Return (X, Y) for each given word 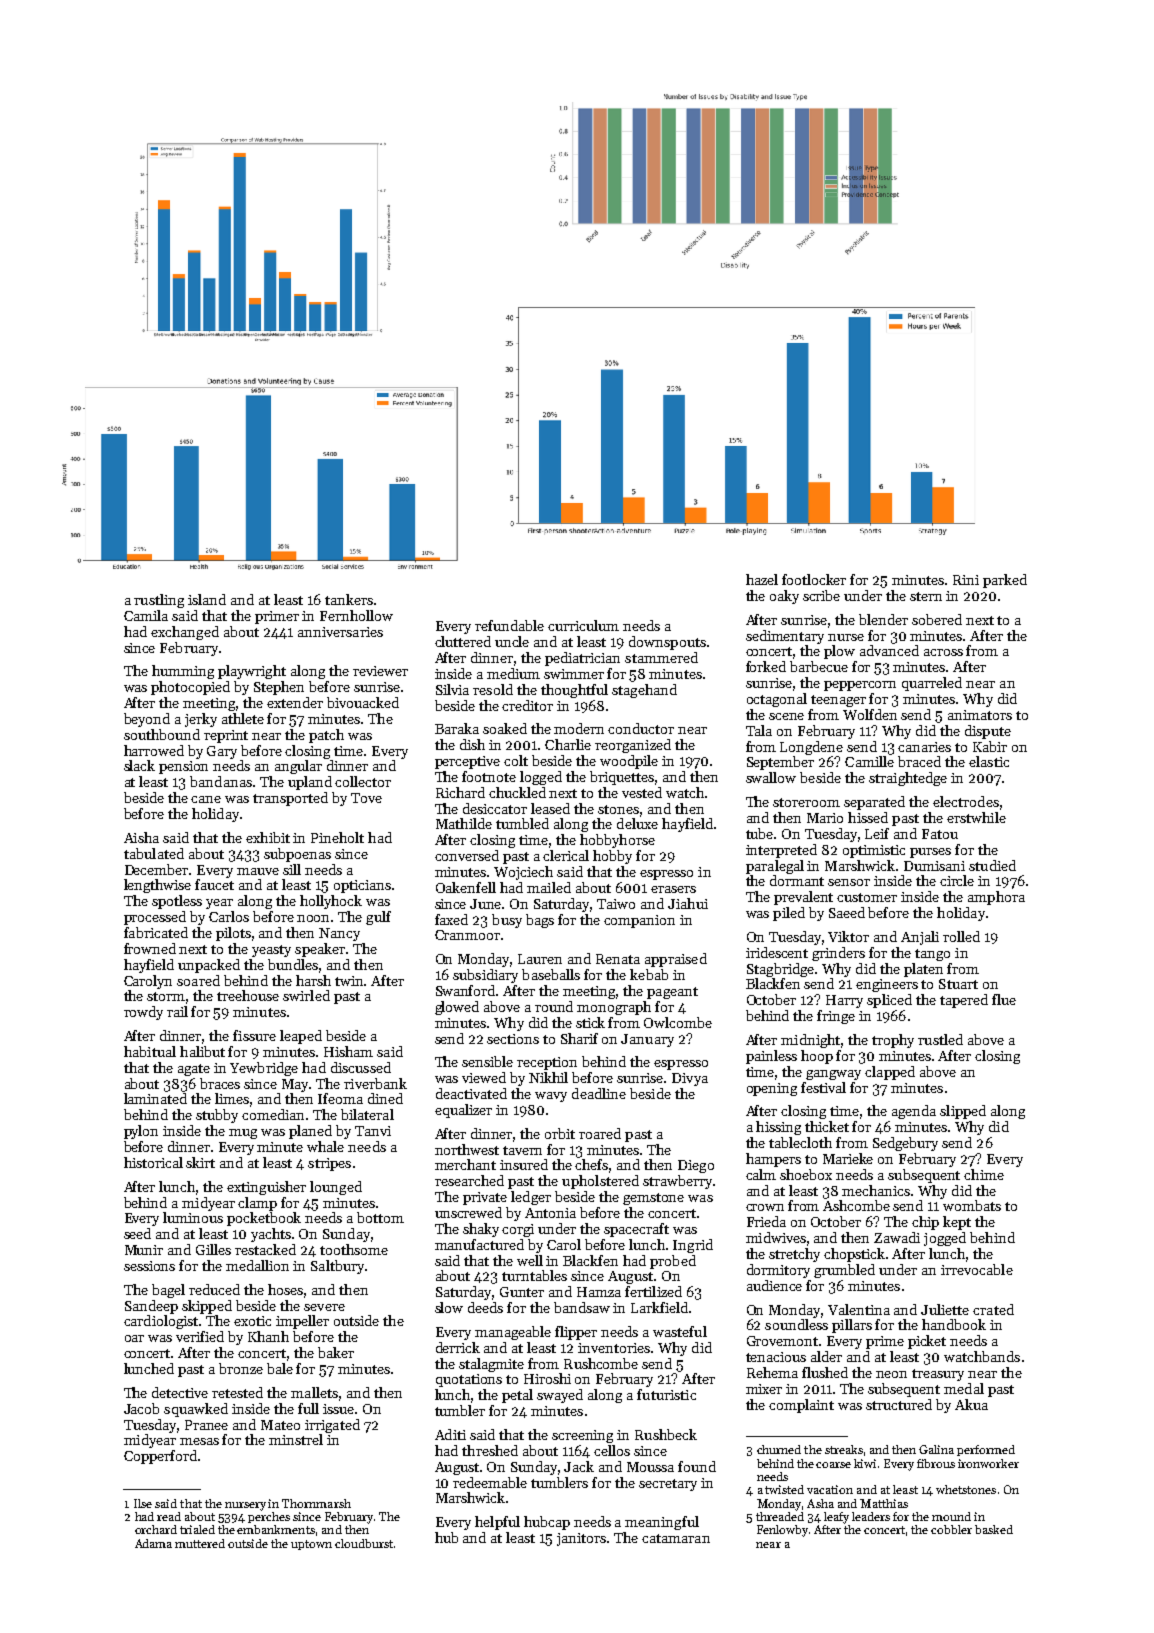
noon (313, 918)
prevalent (803, 898)
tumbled (522, 823)
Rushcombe (601, 1363)
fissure (254, 1035)
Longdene (811, 748)
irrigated (332, 1426)
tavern (522, 1150)
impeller (302, 1322)
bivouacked (363, 702)
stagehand (644, 691)
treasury (938, 1375)
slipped (963, 1112)
